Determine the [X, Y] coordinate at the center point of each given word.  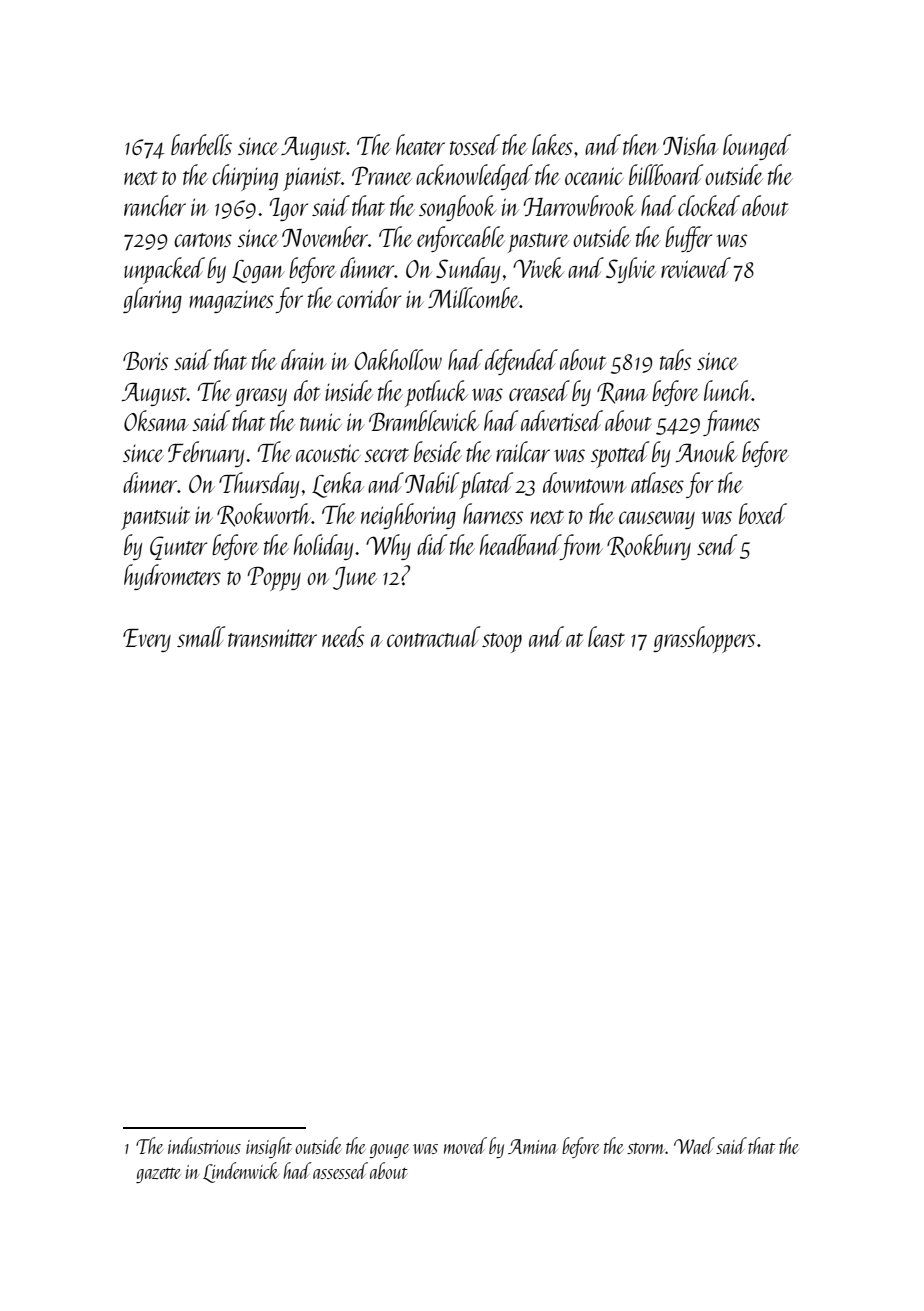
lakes [552, 144]
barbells [201, 144]
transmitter [272, 638]
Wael [694, 1145]
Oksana [156, 420]
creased [539, 390]
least [606, 636]
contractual [433, 636]
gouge [389, 1151]
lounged [757, 147]
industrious [204, 1145]
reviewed [696, 267]
